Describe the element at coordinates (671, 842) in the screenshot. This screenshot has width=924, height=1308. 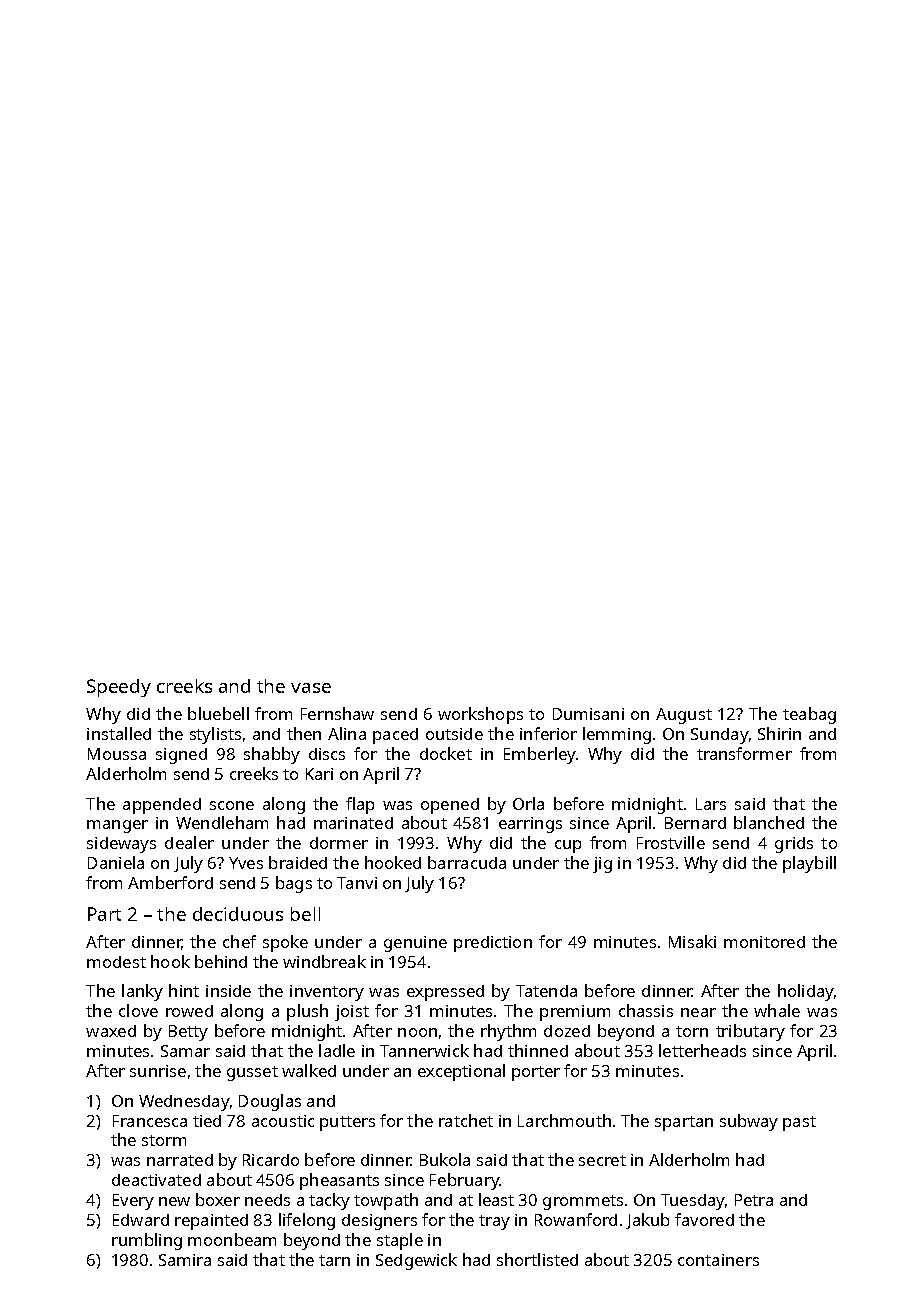
I see `Frostville` at that location.
